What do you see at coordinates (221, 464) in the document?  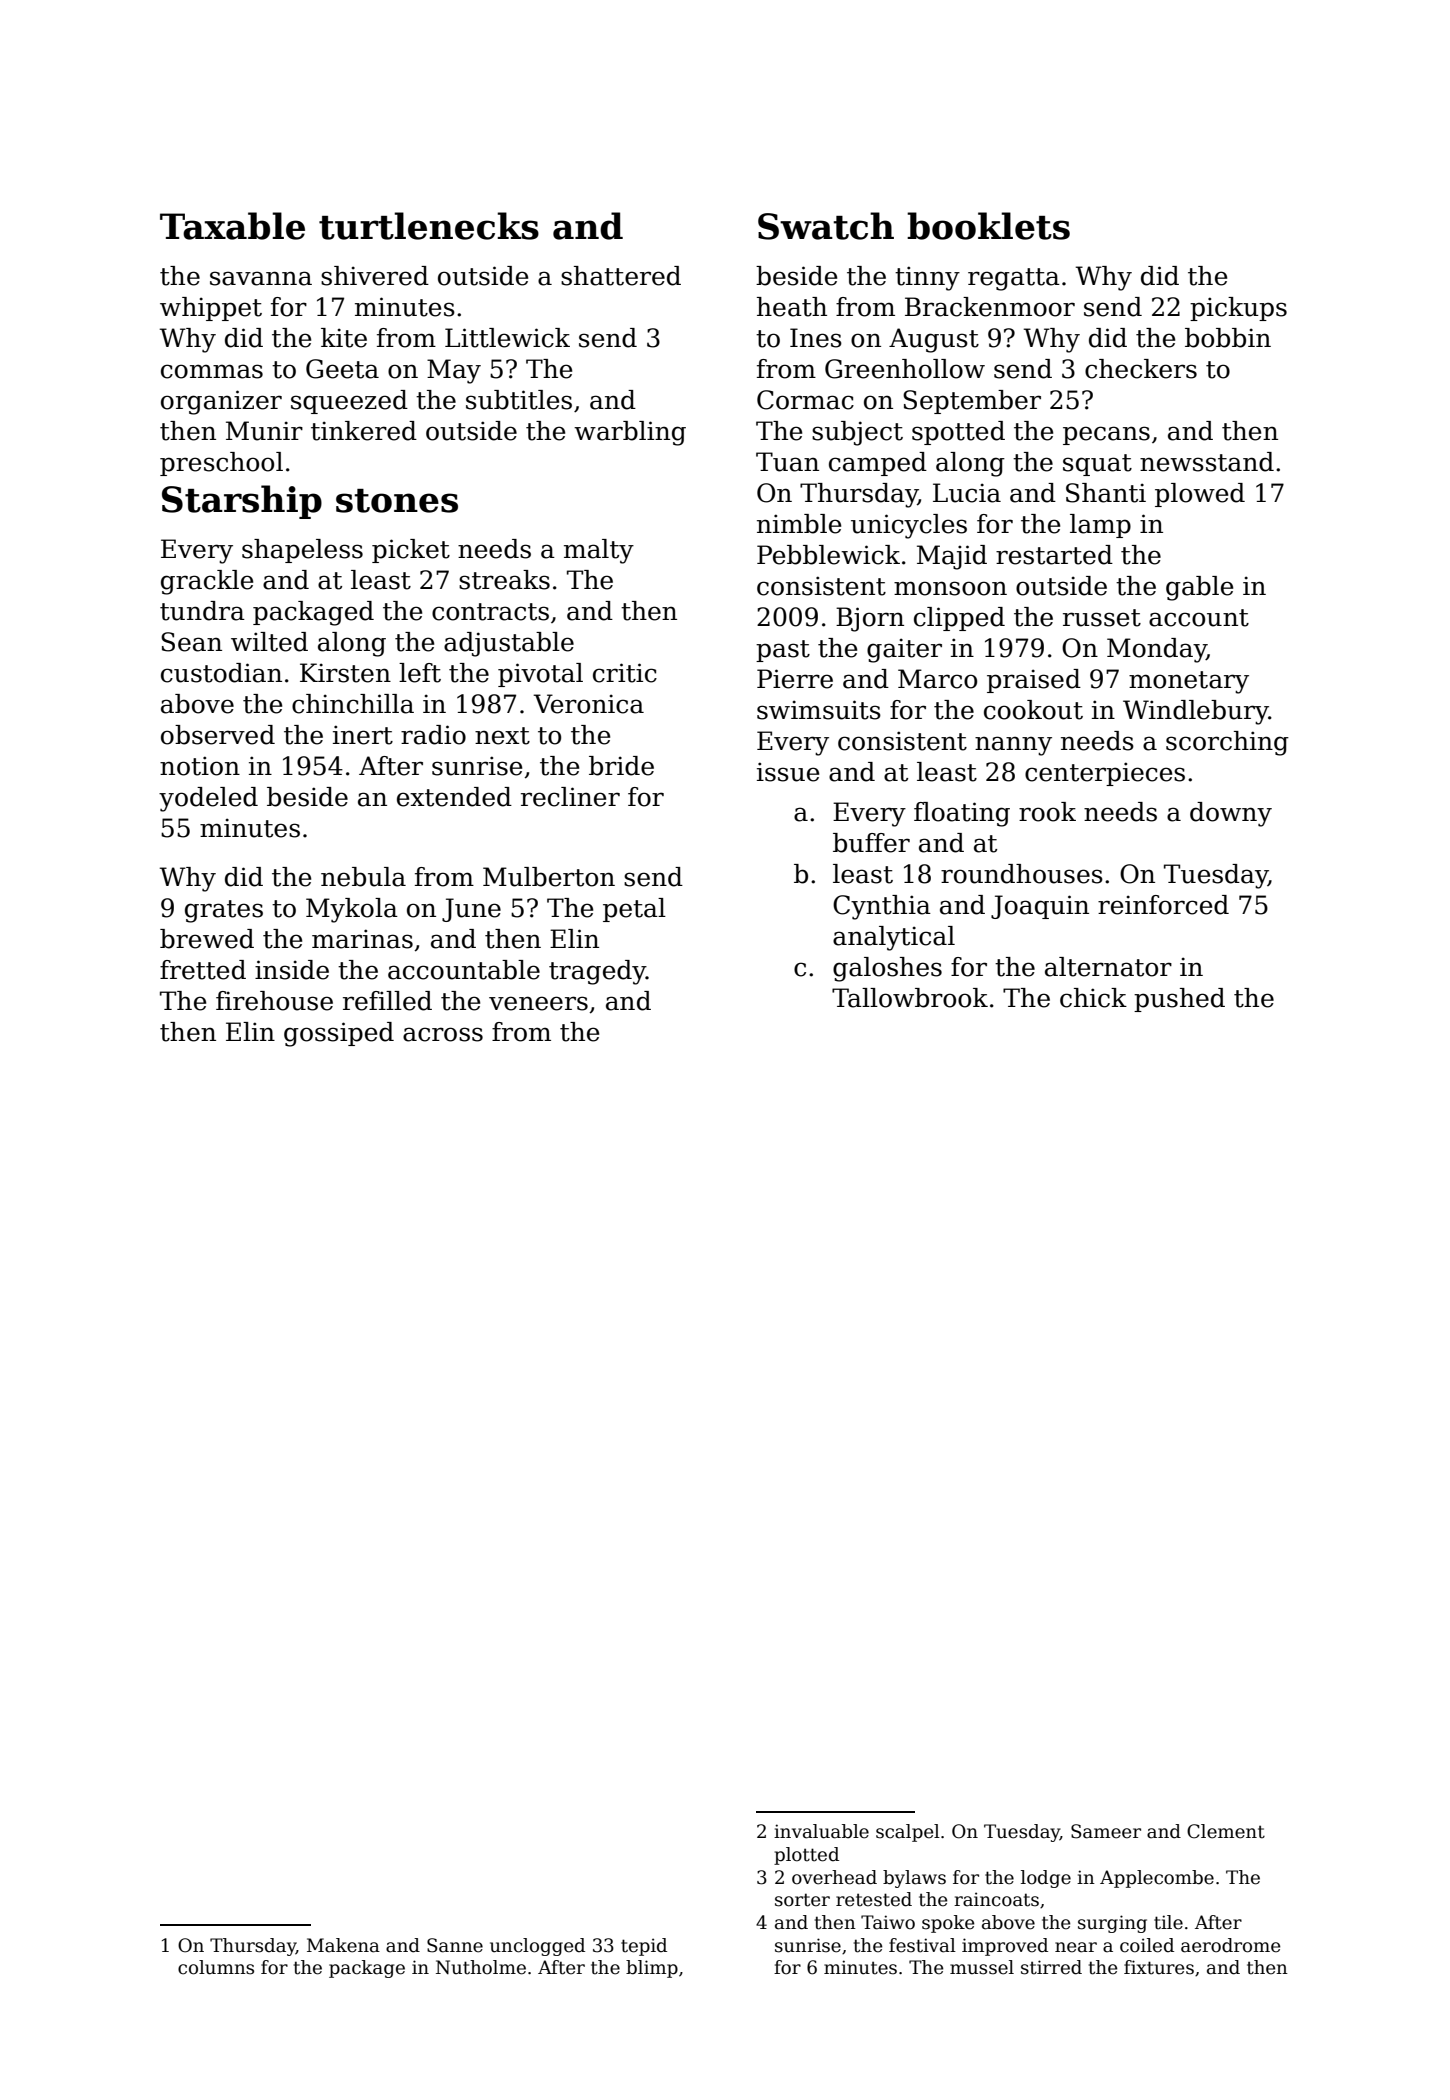 I see `preschool` at bounding box center [221, 464].
